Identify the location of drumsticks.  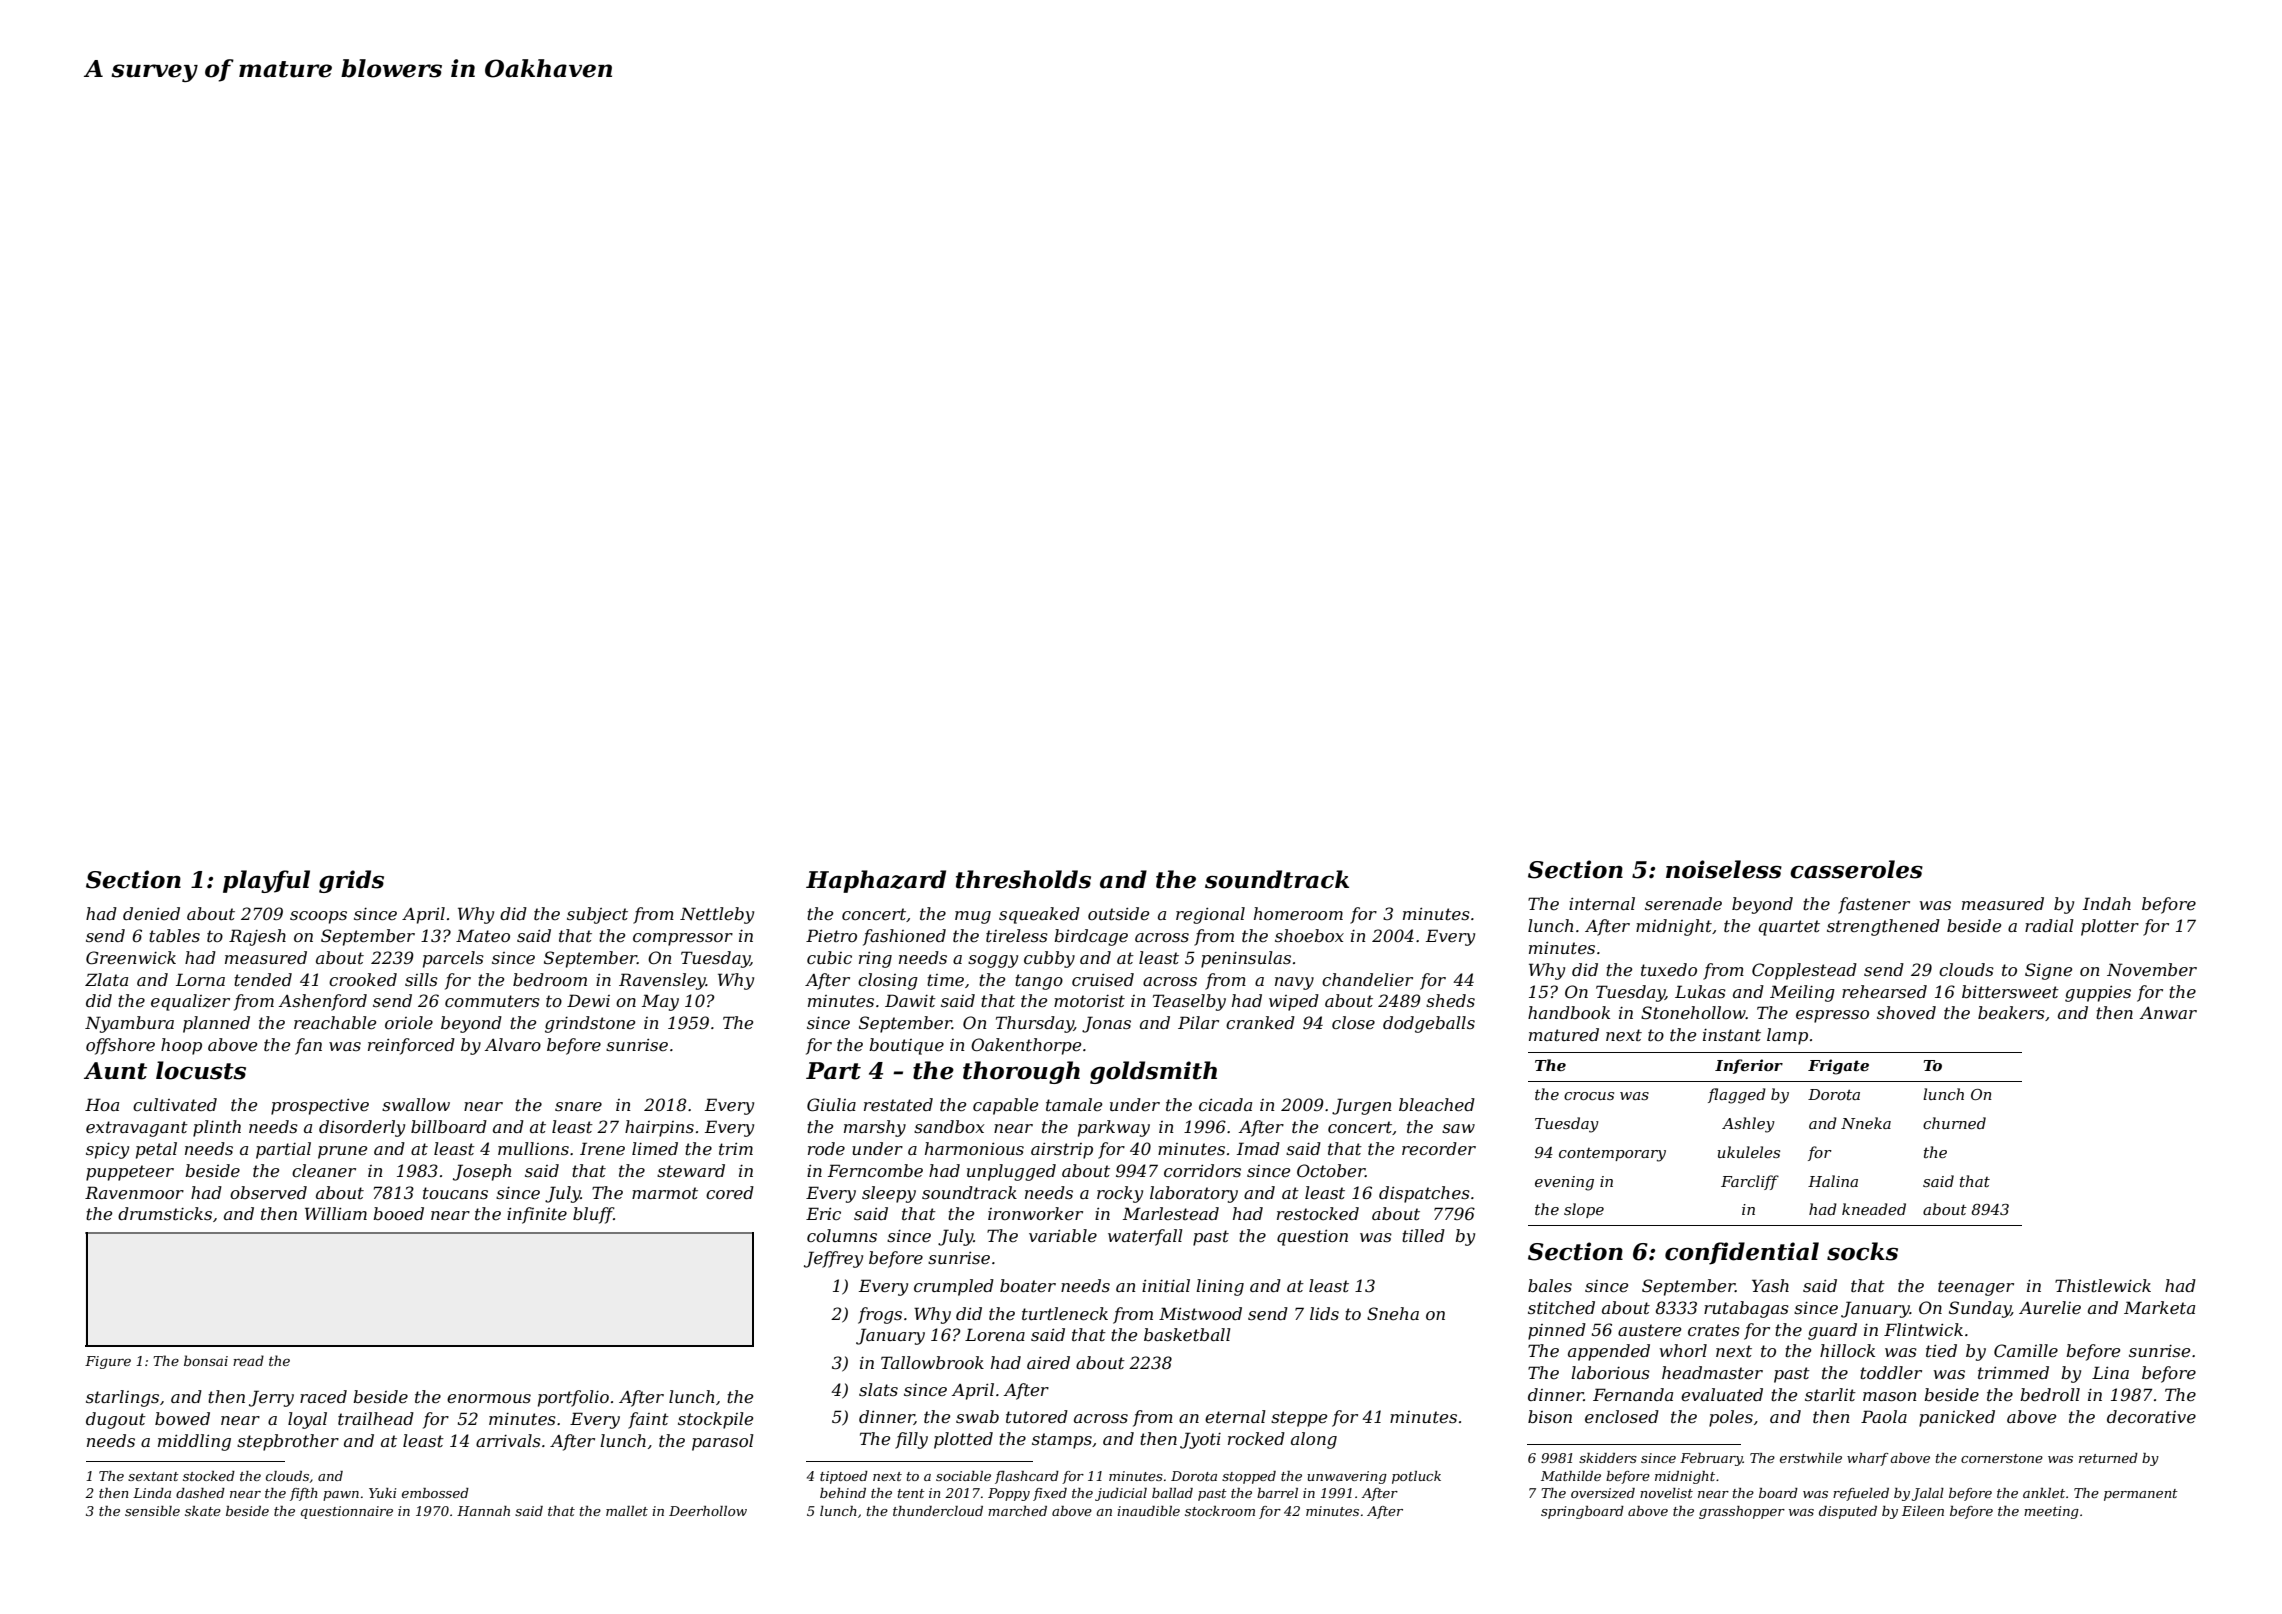
(165, 1213).
